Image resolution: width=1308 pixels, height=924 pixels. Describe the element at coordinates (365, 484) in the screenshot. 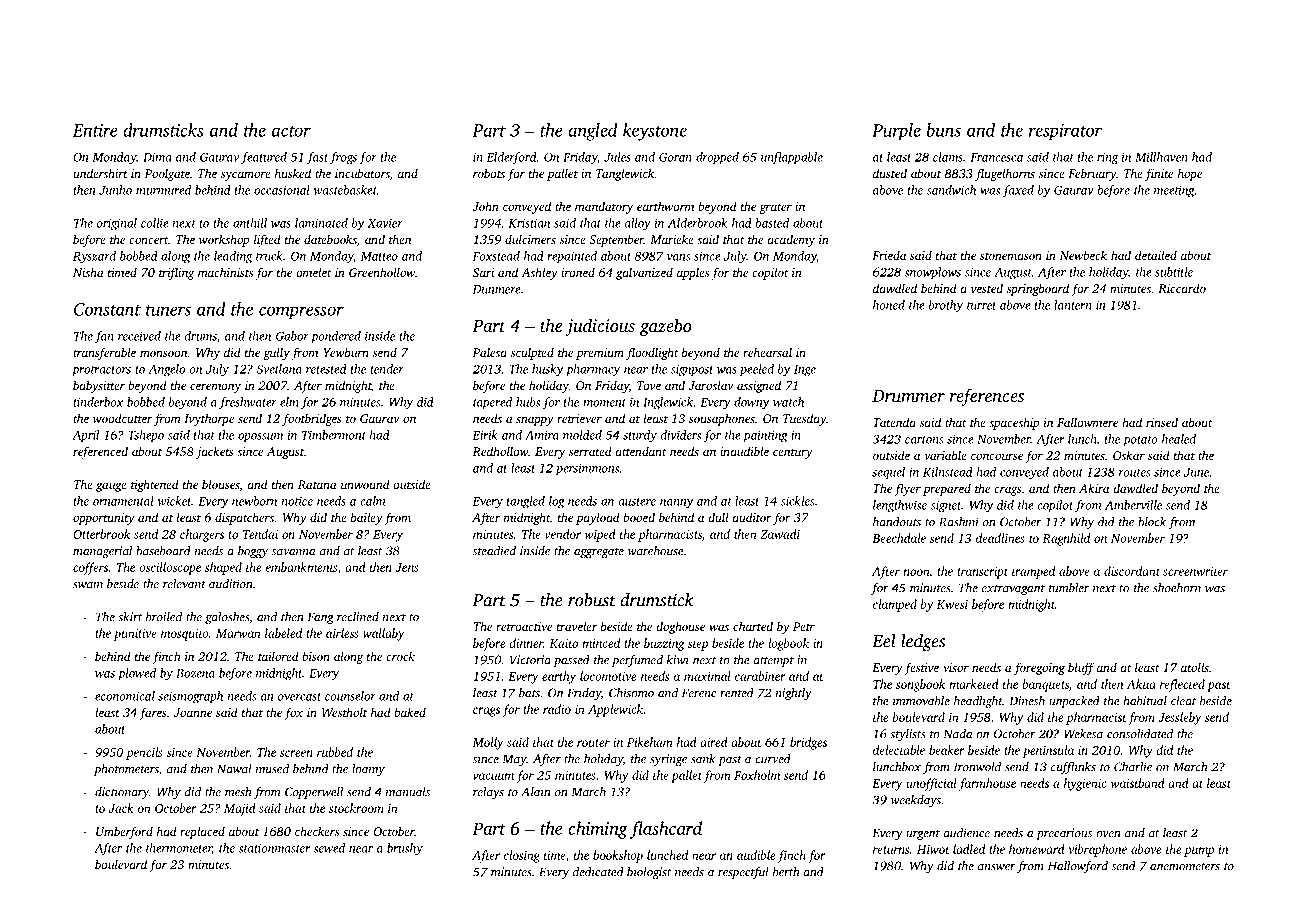

I see `unwound` at that location.
